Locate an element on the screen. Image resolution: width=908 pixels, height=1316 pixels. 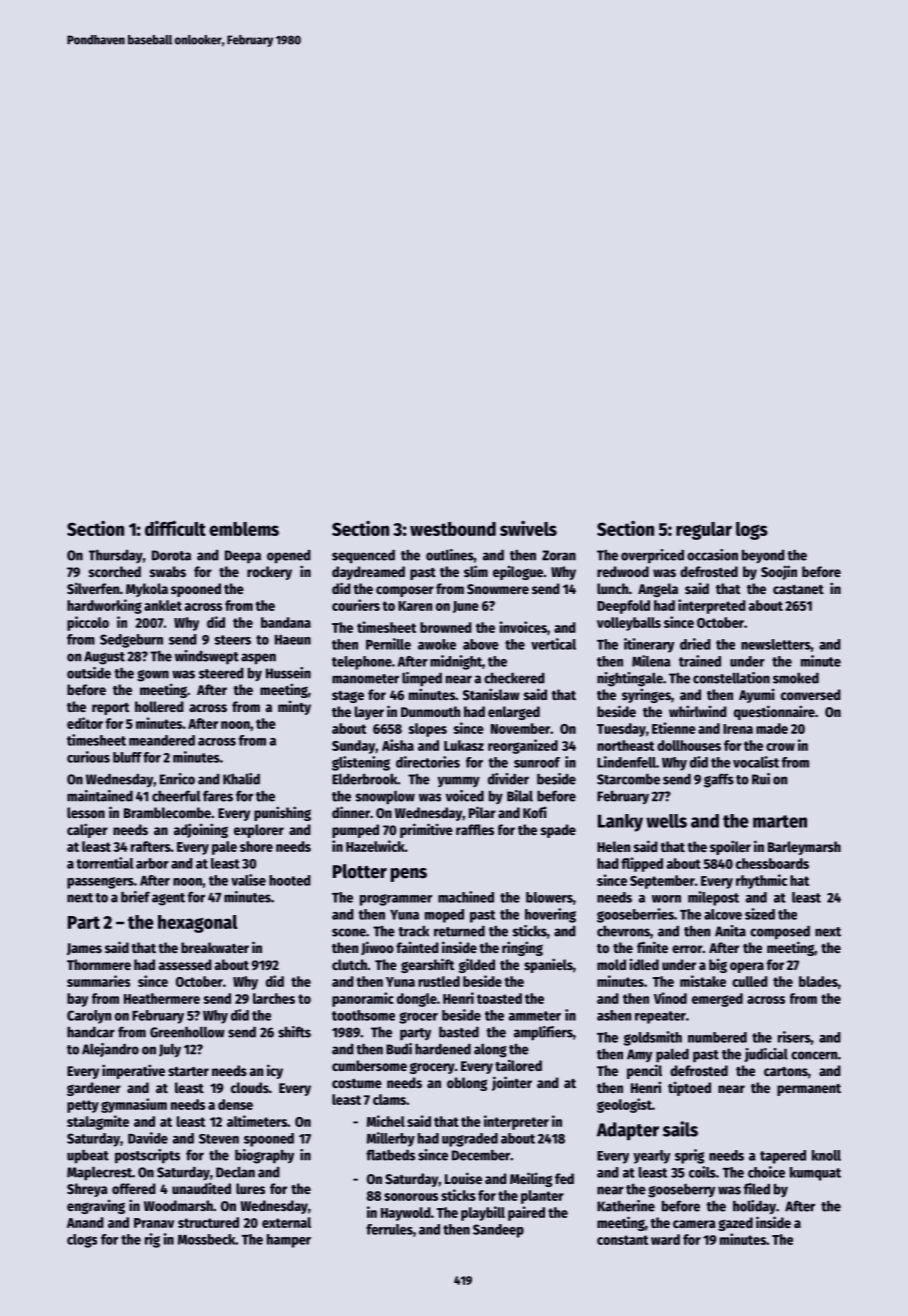
shore is located at coordinates (256, 846).
